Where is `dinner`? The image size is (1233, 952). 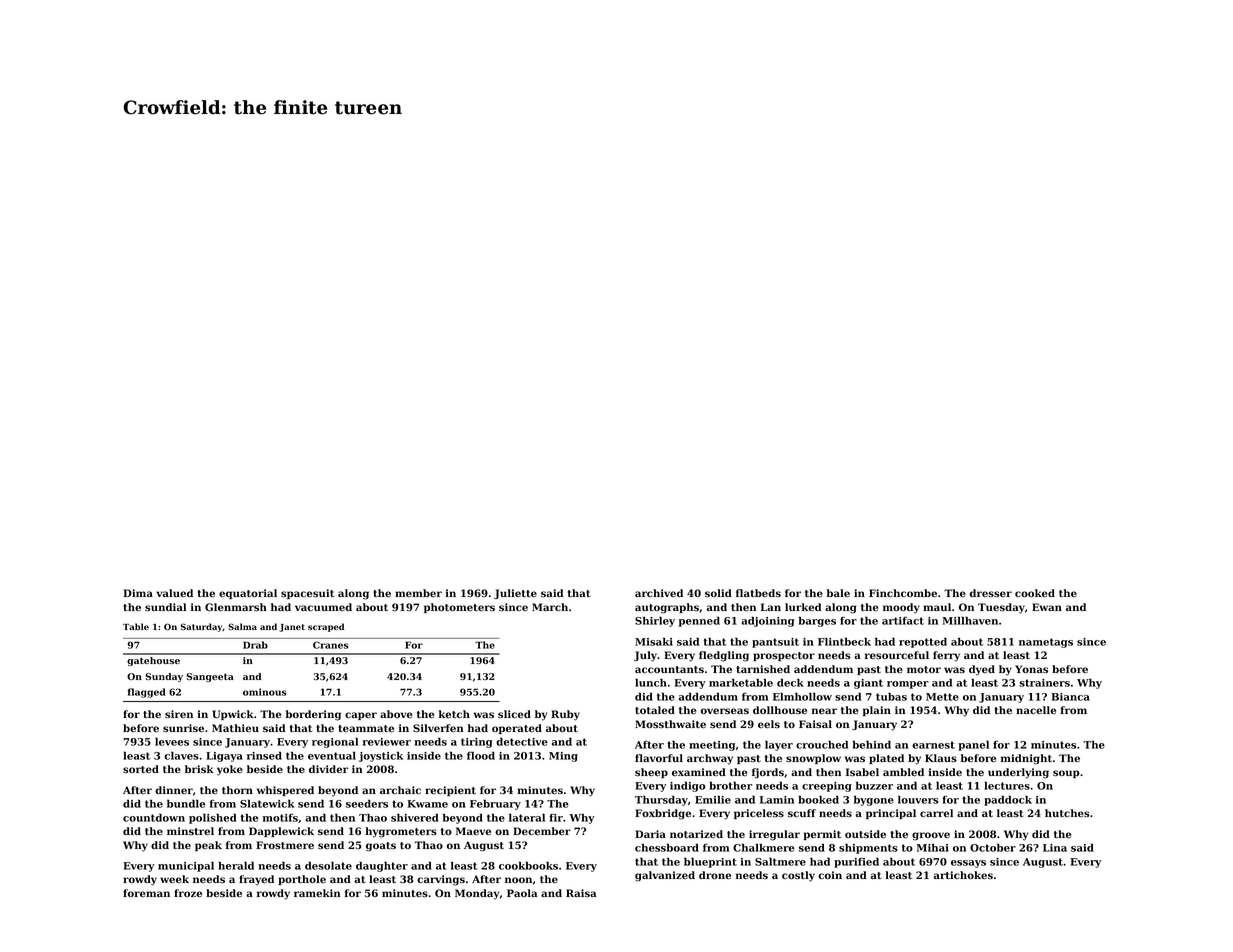
dinner is located at coordinates (174, 790).
